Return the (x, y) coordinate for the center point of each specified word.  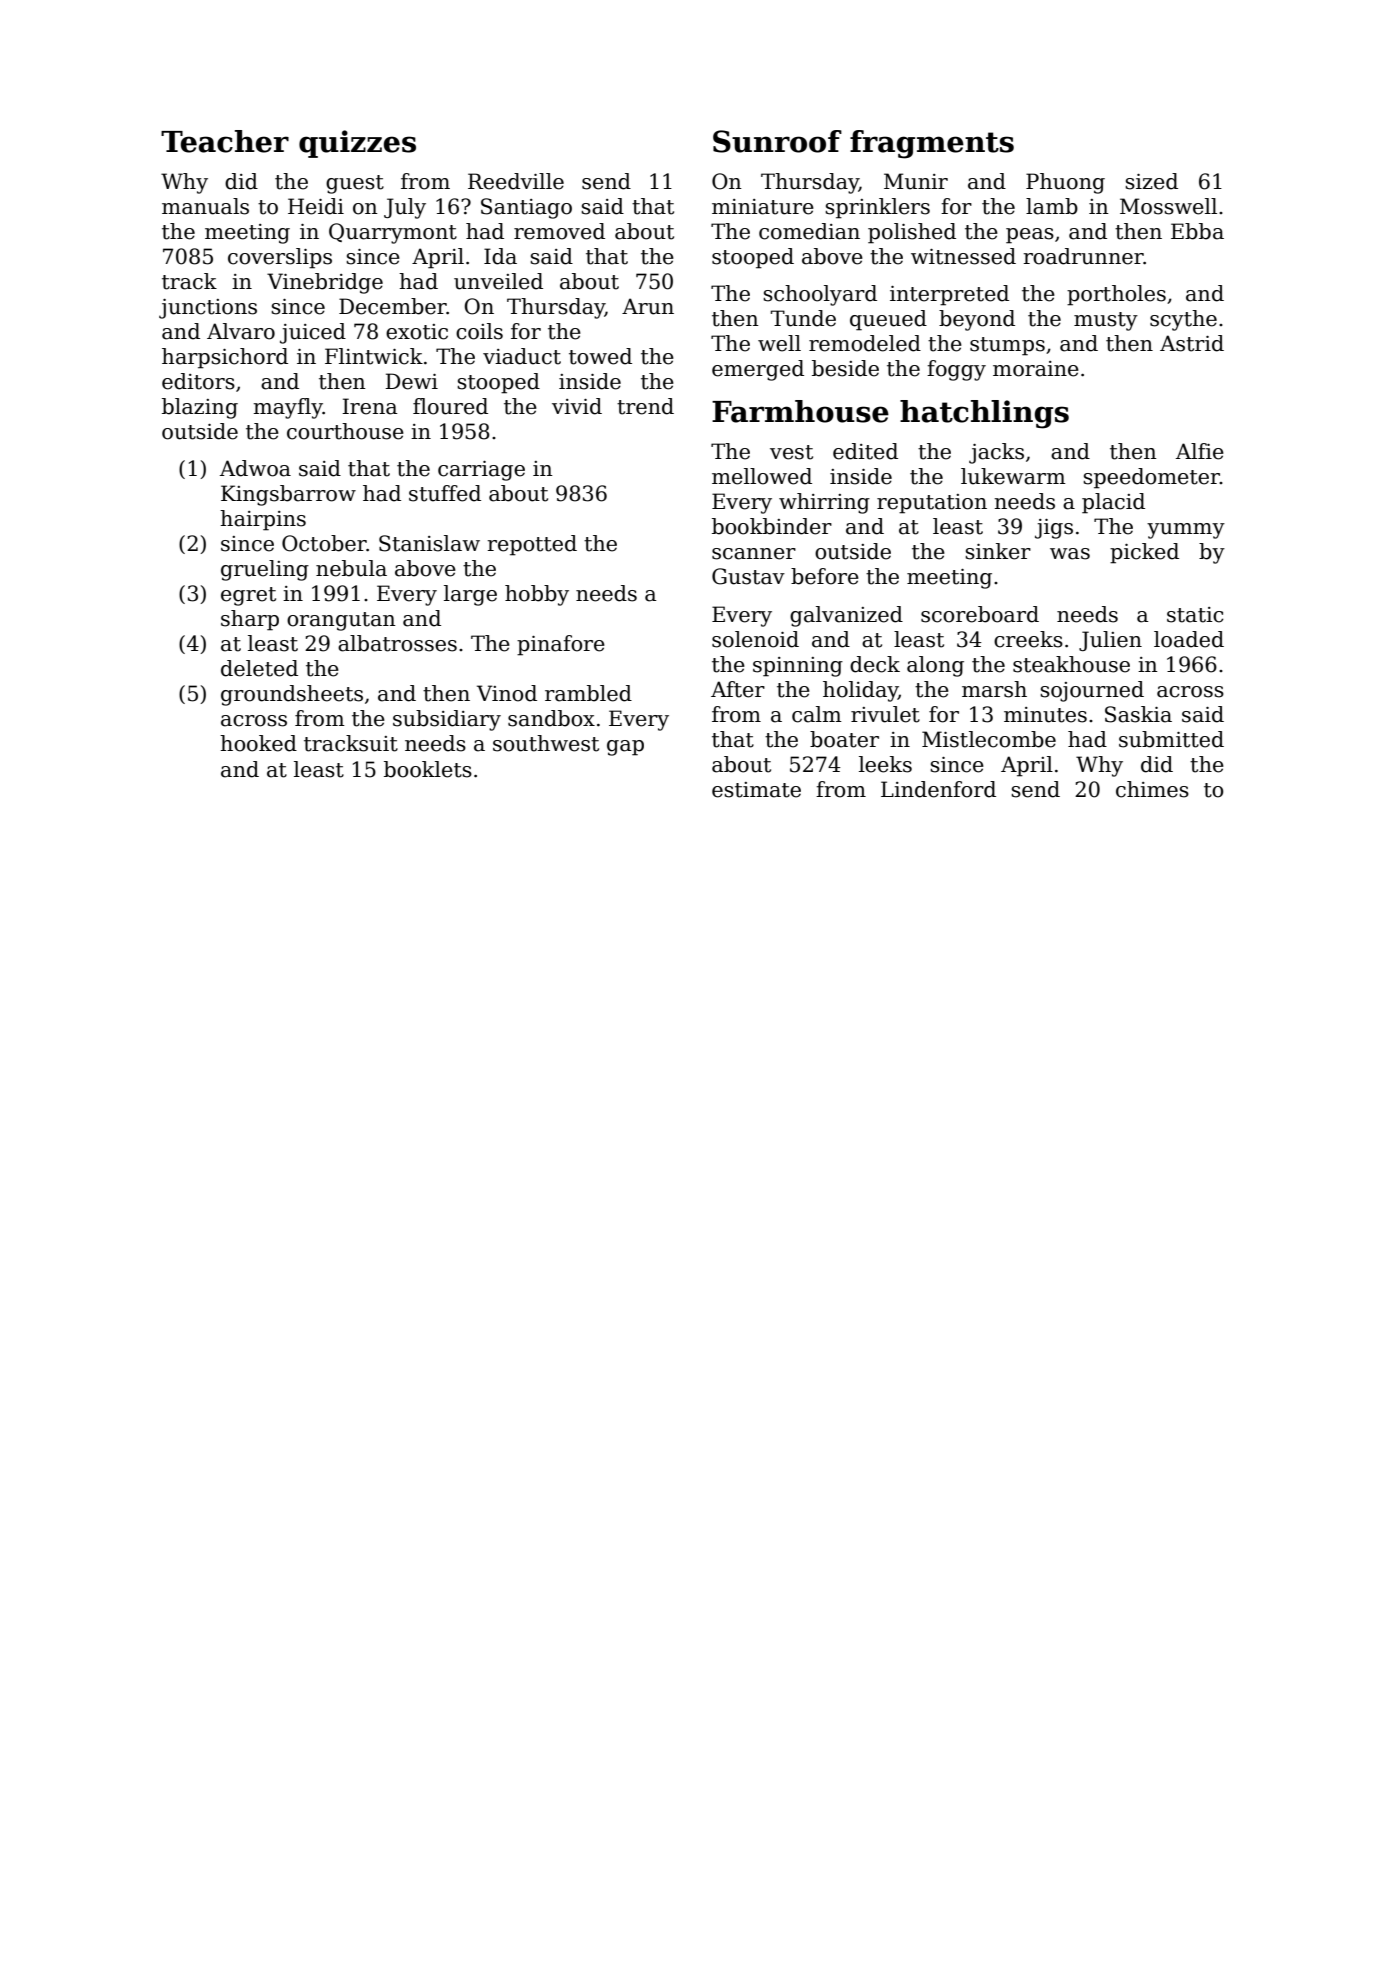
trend (645, 406)
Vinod (507, 693)
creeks (1028, 639)
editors (198, 381)
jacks (996, 453)
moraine (1036, 369)
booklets (428, 769)
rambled (588, 693)
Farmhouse (800, 411)
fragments (932, 144)
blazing (200, 408)
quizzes (357, 144)
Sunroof (777, 141)
